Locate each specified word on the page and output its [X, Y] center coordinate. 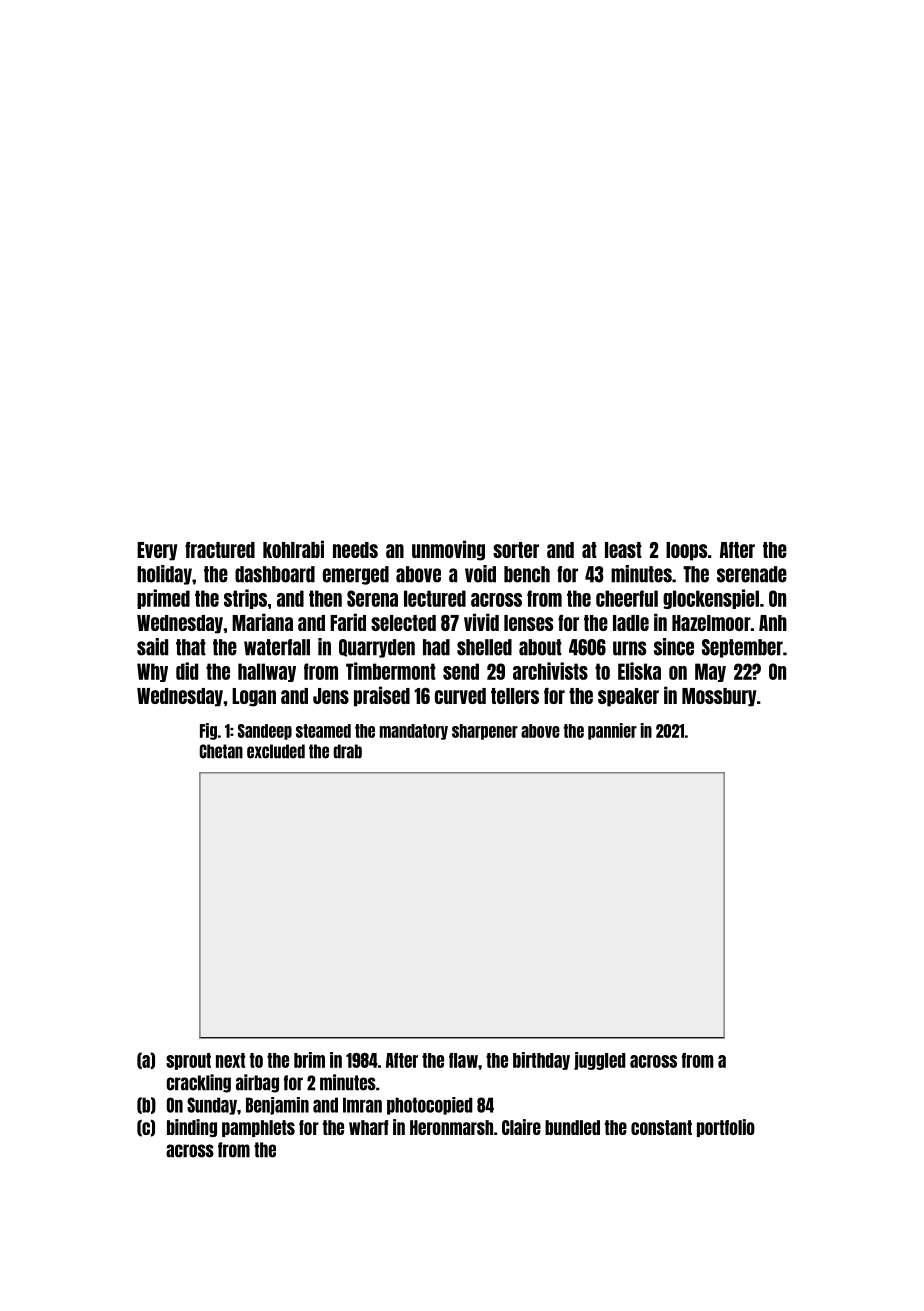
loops [687, 551]
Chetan [221, 751]
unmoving [448, 550]
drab [347, 751]
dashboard [275, 574]
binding [192, 1128]
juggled [600, 1061]
